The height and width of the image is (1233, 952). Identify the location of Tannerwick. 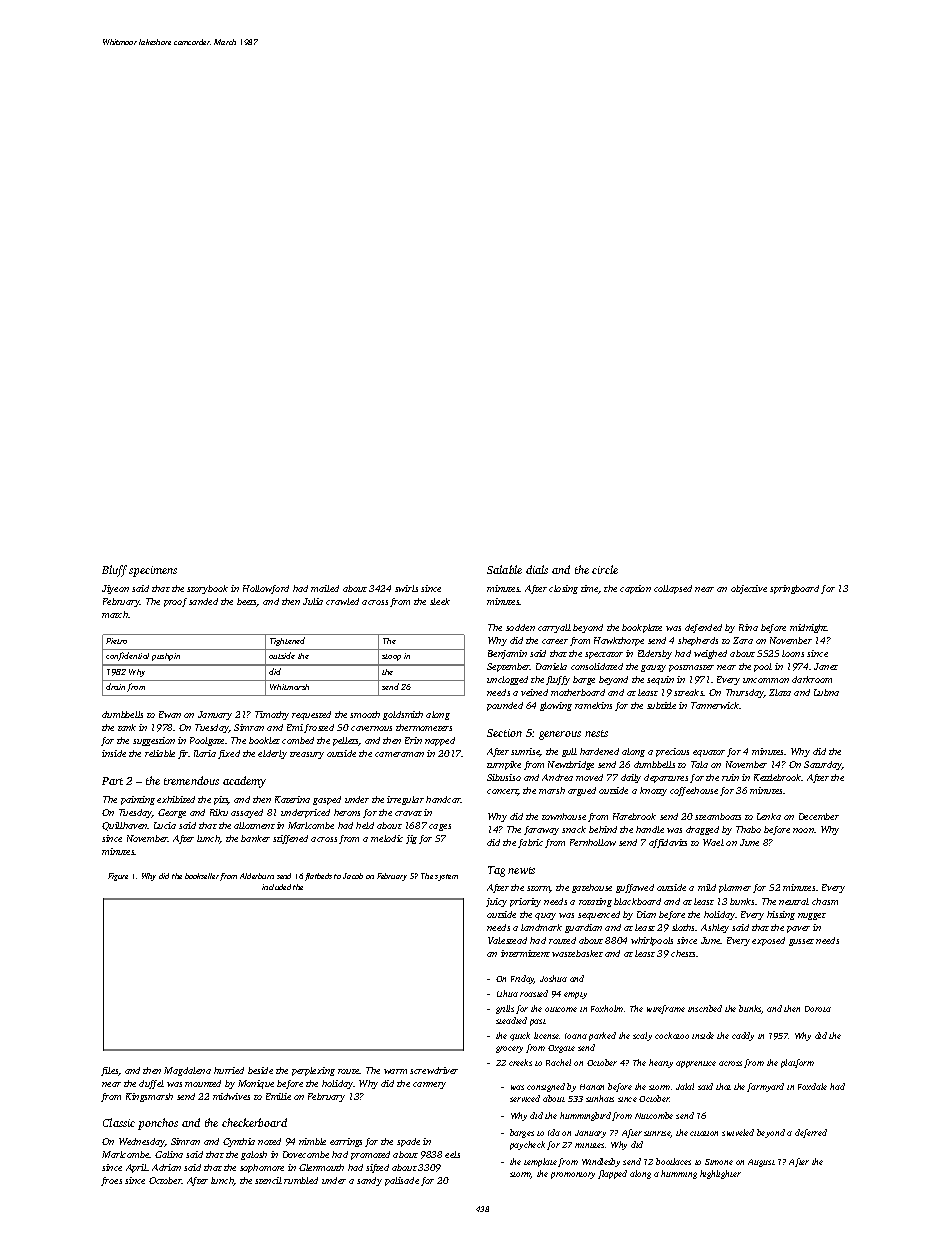
(715, 705).
